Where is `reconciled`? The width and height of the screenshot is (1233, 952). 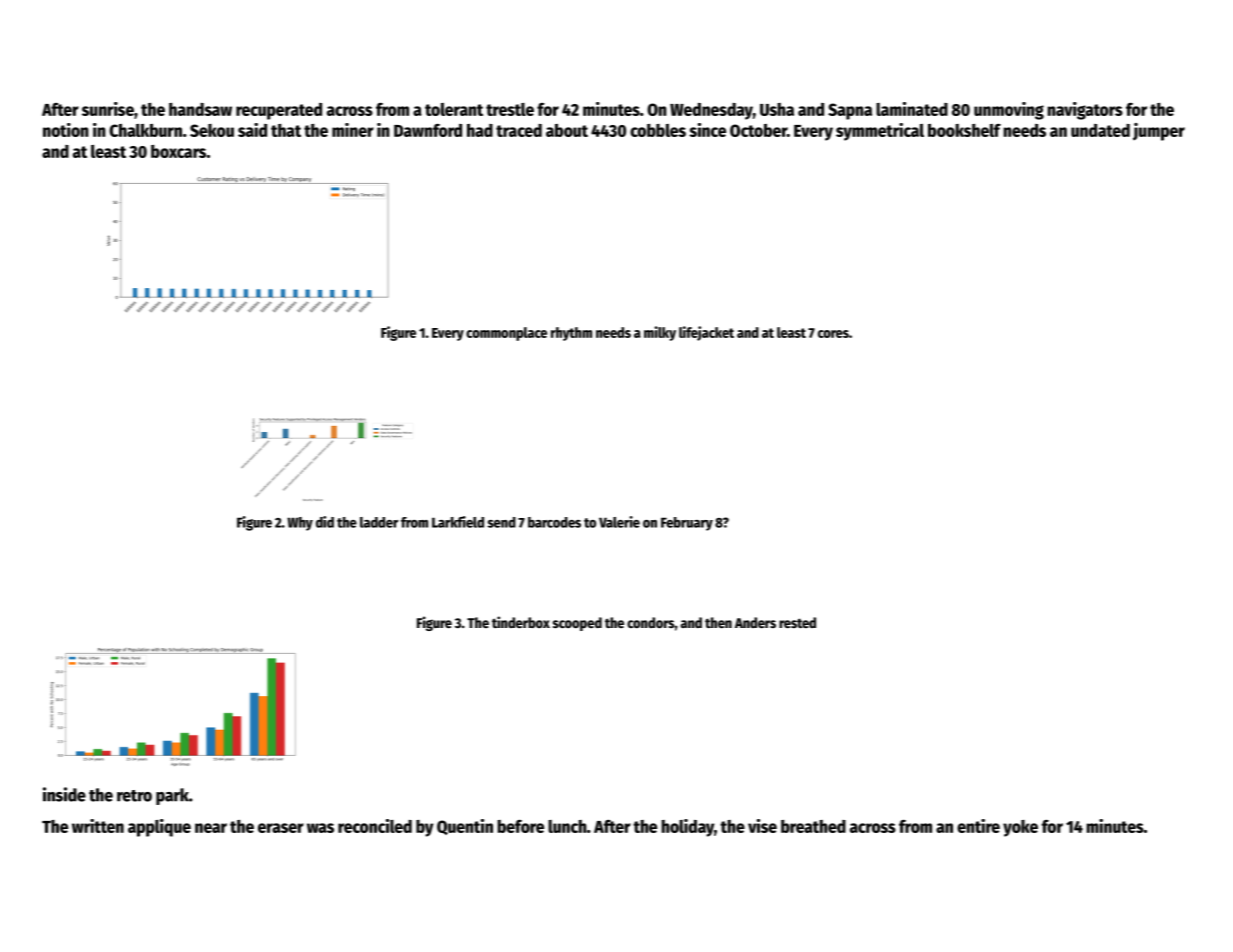 reconciled is located at coordinates (375, 826).
